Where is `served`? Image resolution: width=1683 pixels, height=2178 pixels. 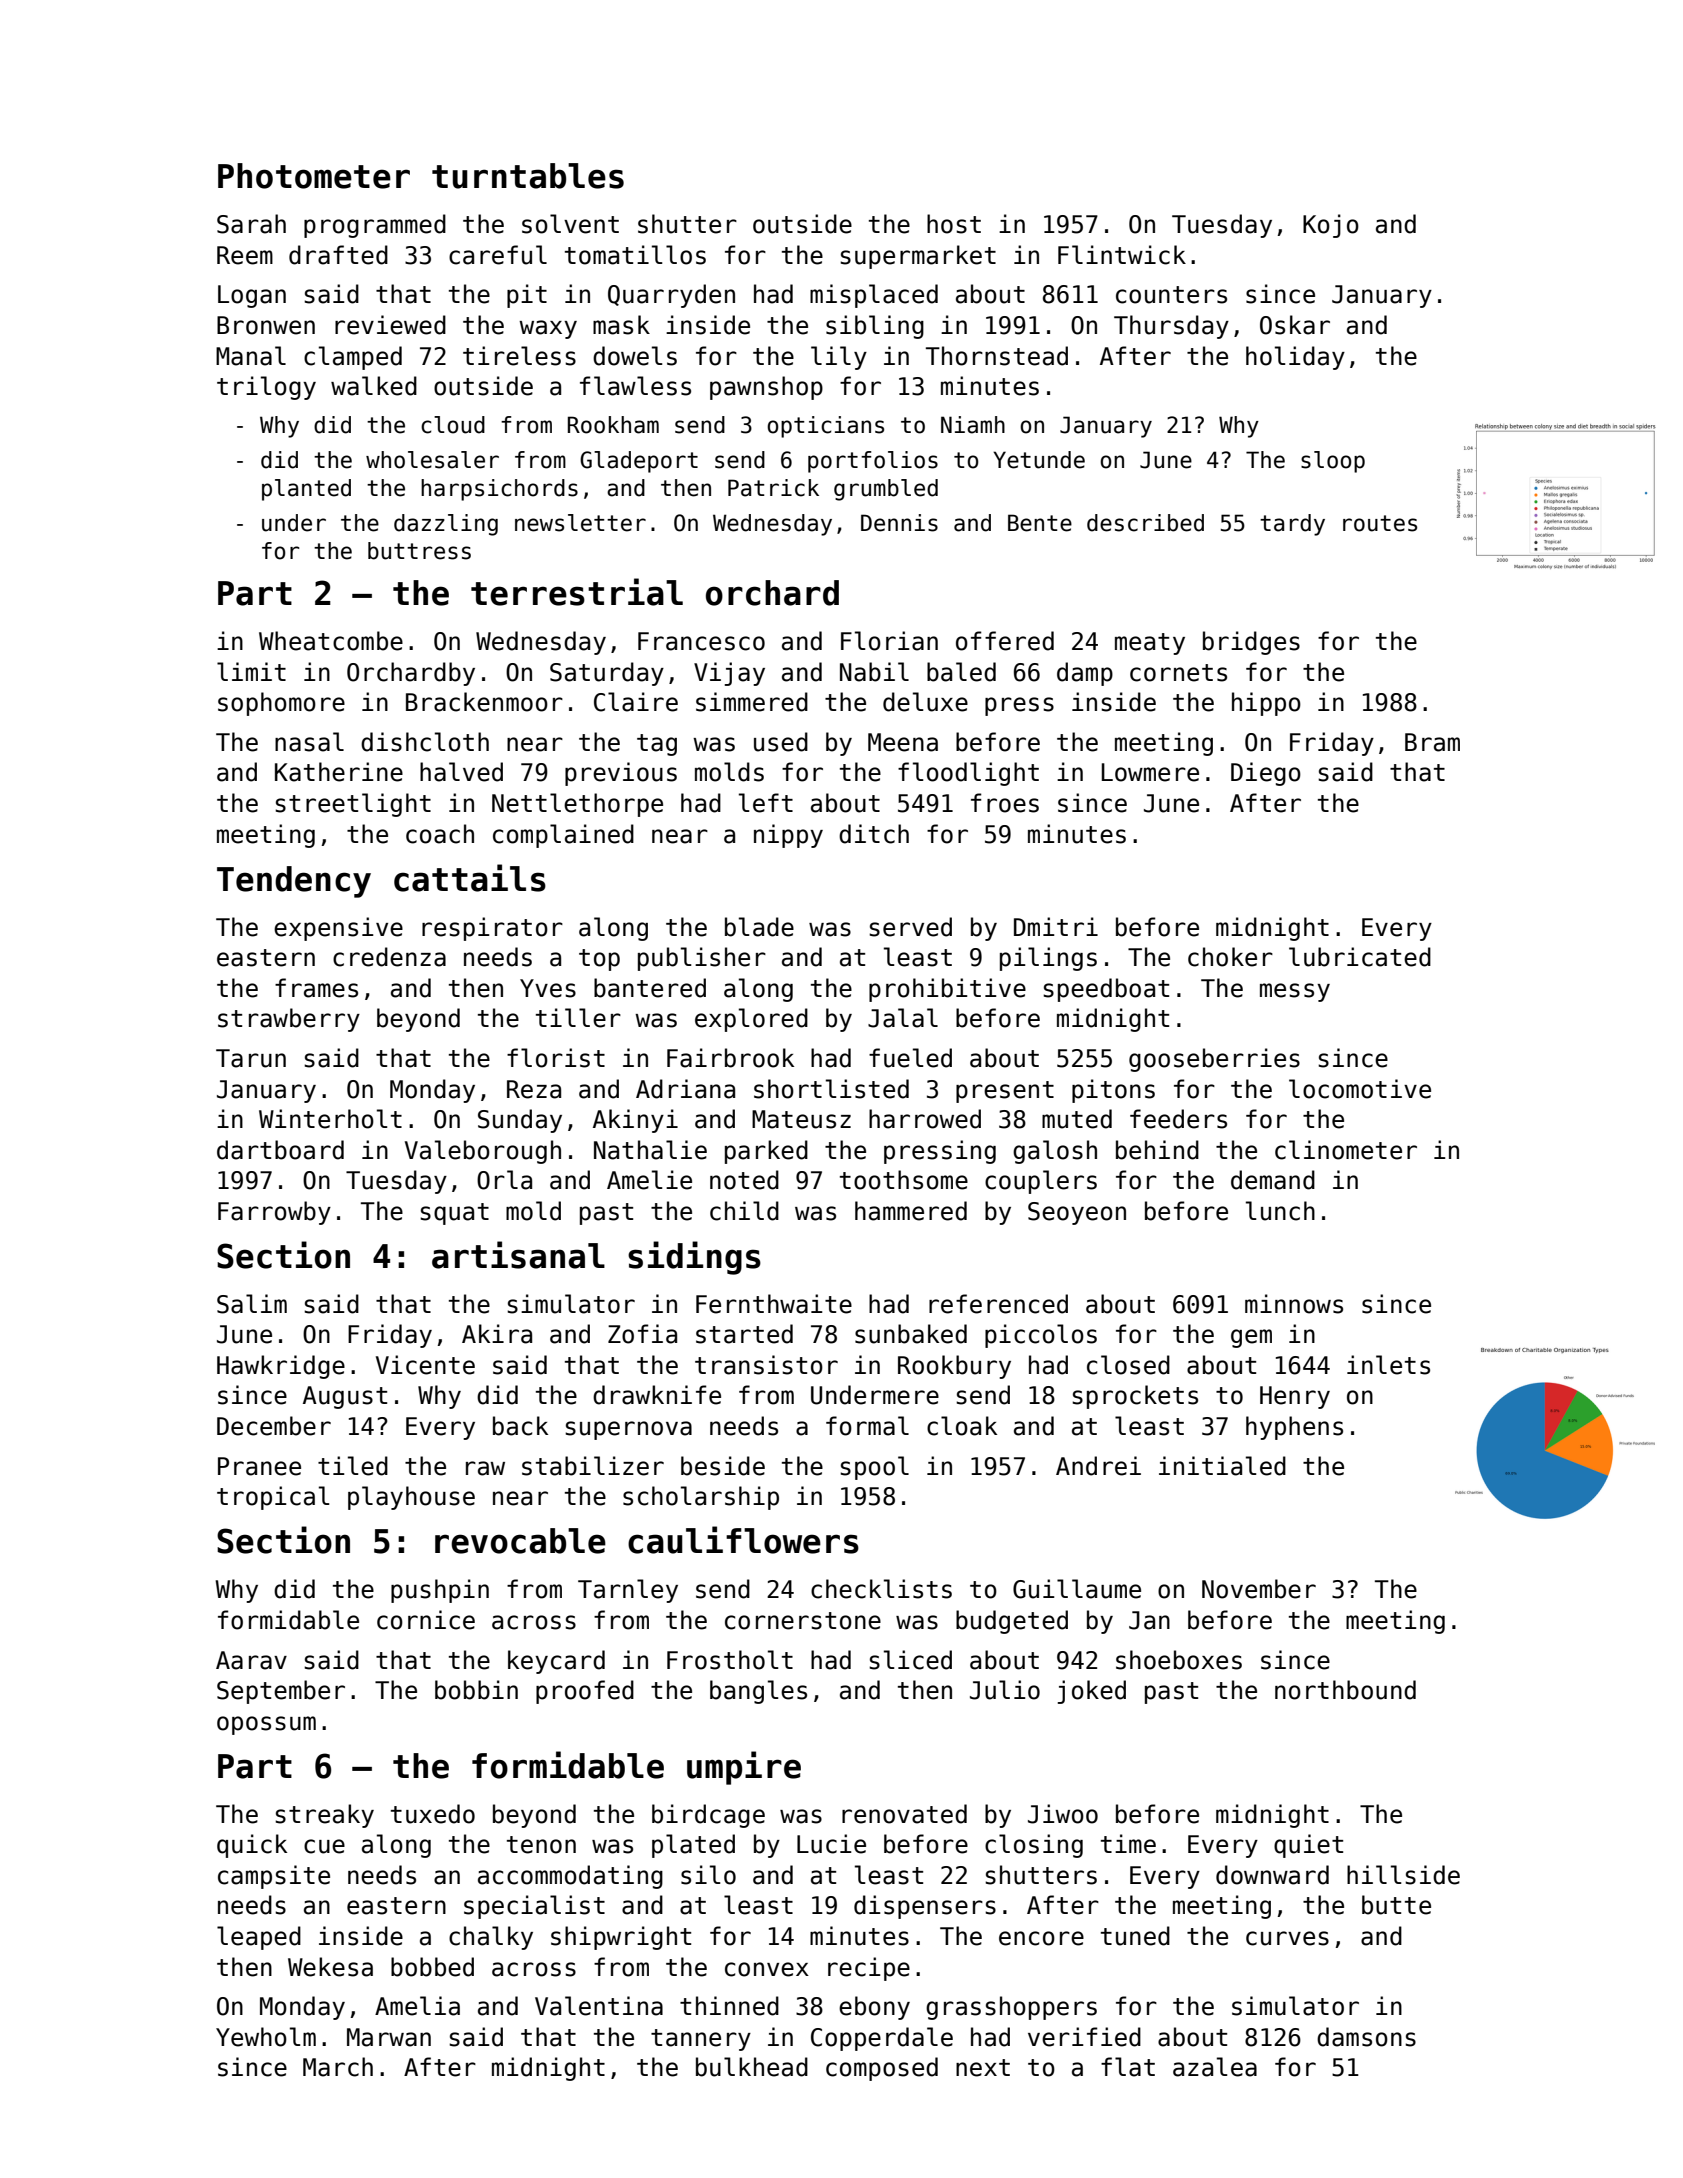 served is located at coordinates (910, 927).
